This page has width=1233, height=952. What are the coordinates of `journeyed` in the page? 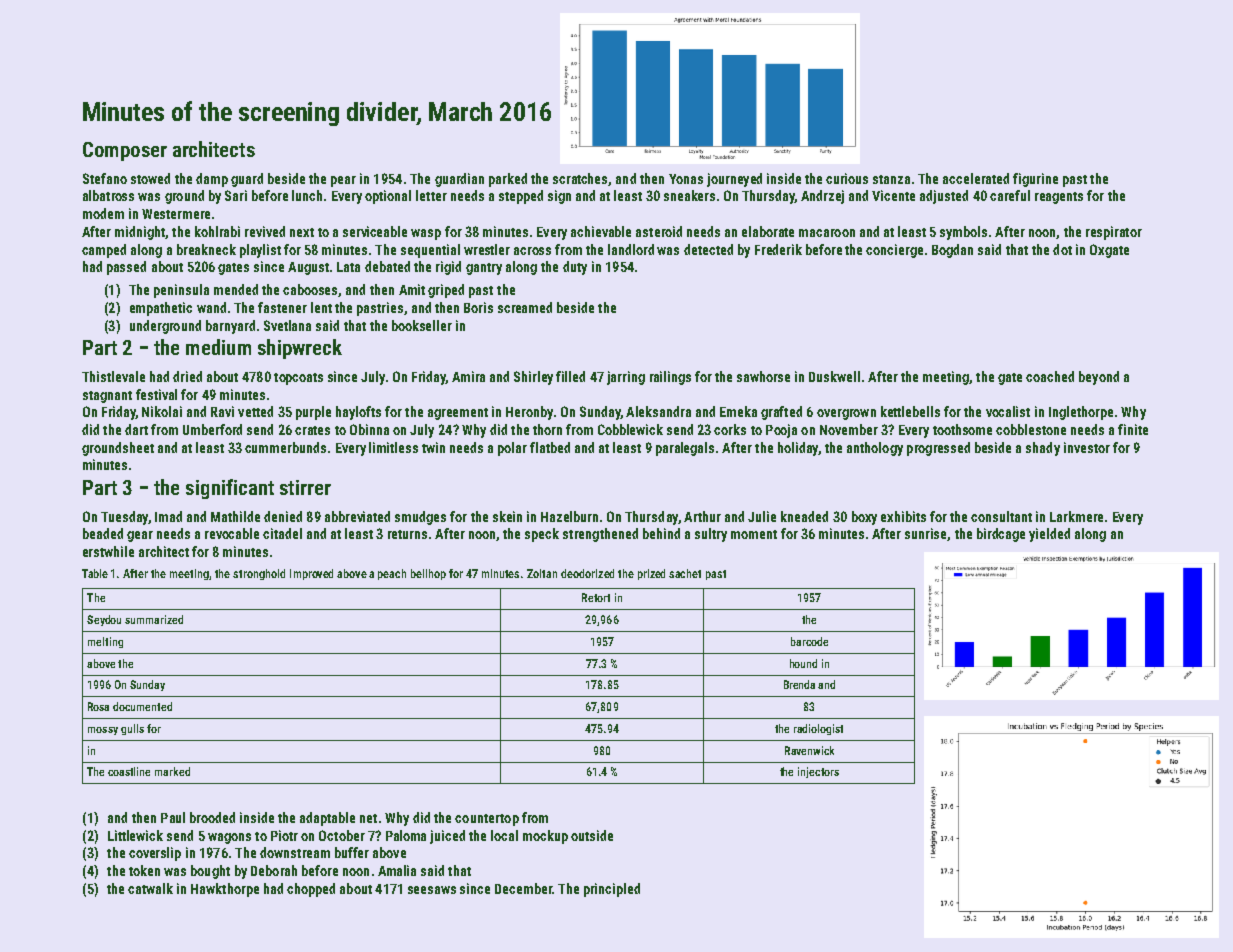 It's located at (734, 180).
